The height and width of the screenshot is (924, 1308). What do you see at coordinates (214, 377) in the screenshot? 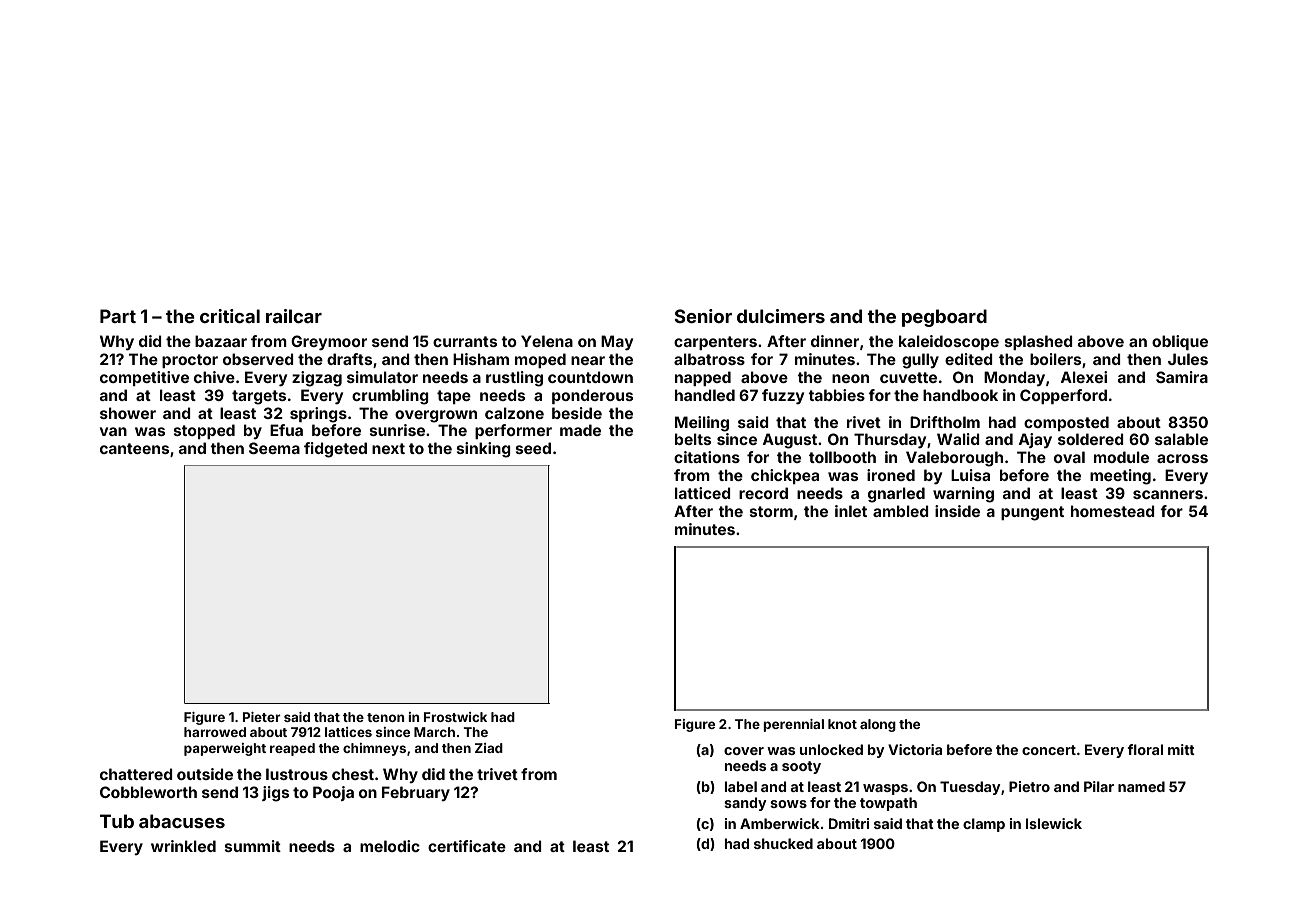
I see `chive` at bounding box center [214, 377].
